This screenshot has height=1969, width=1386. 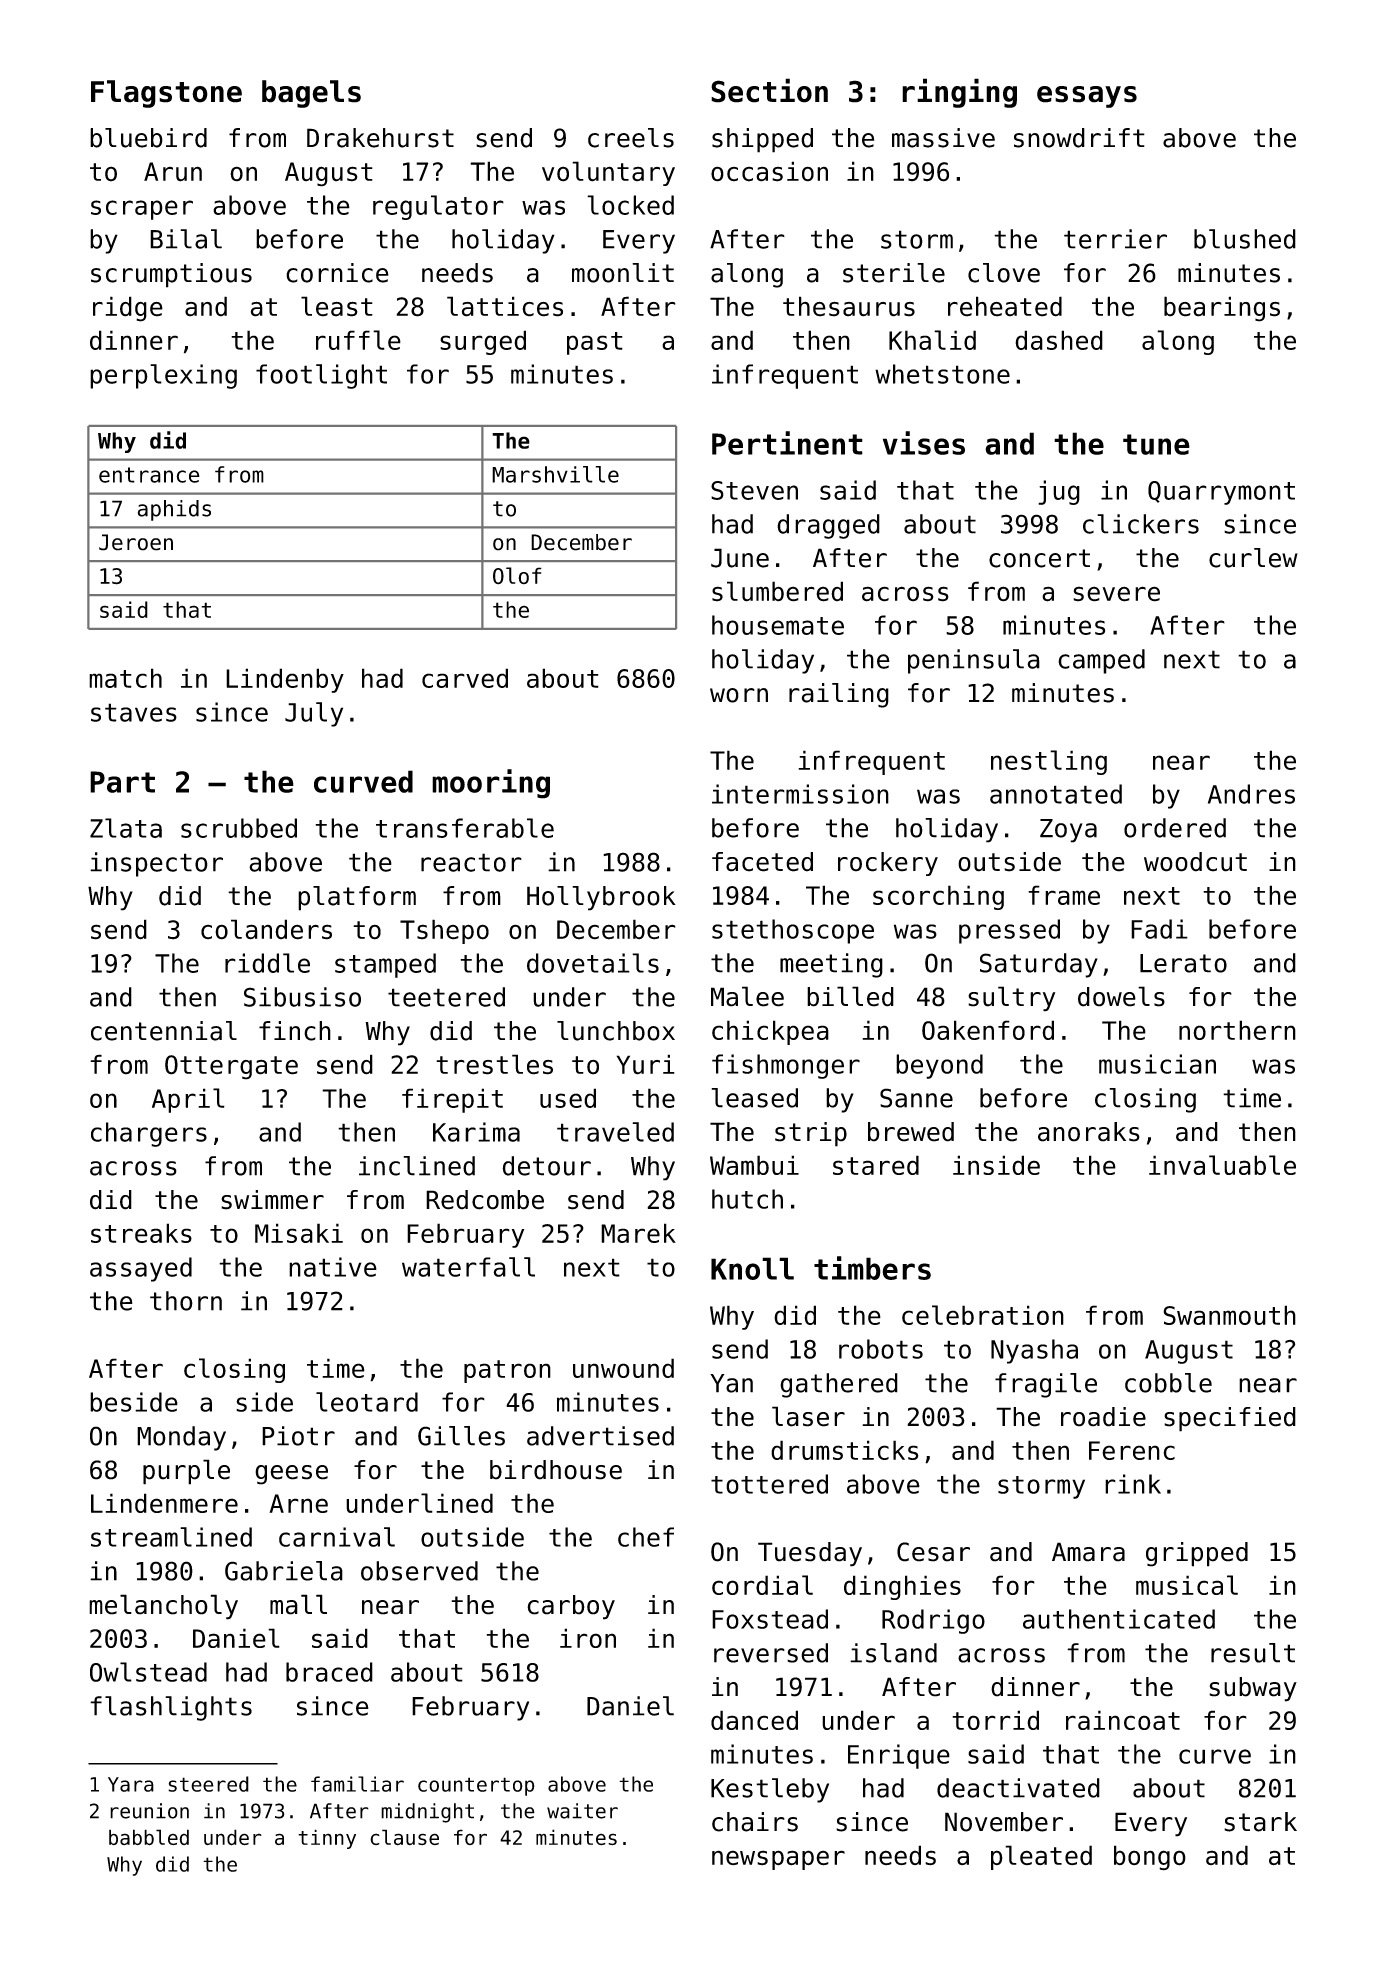 What do you see at coordinates (1245, 239) in the screenshot?
I see `blushed` at bounding box center [1245, 239].
